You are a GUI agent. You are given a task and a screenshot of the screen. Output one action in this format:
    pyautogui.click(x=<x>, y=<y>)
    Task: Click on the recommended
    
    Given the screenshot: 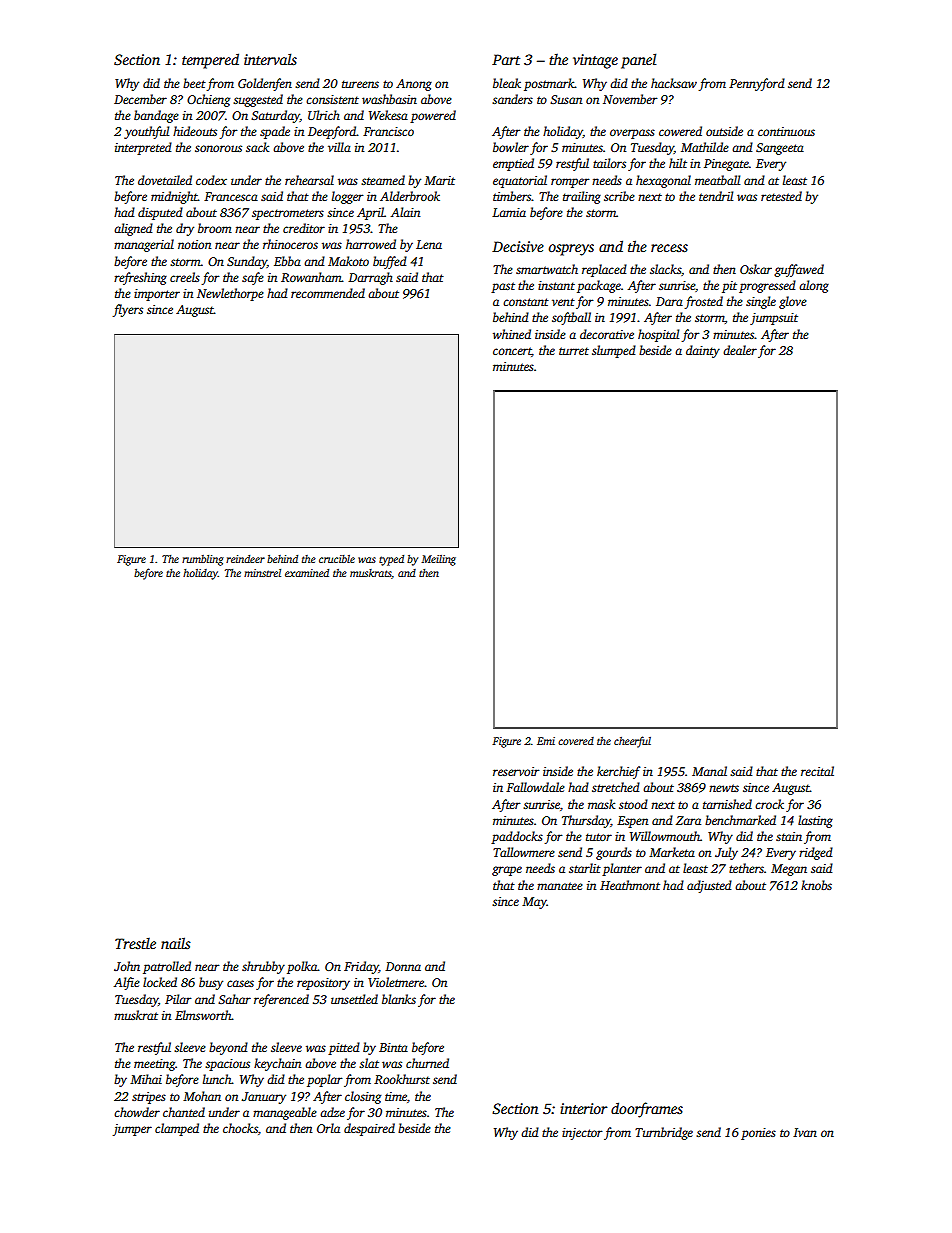 What is the action you would take?
    pyautogui.click(x=328, y=293)
